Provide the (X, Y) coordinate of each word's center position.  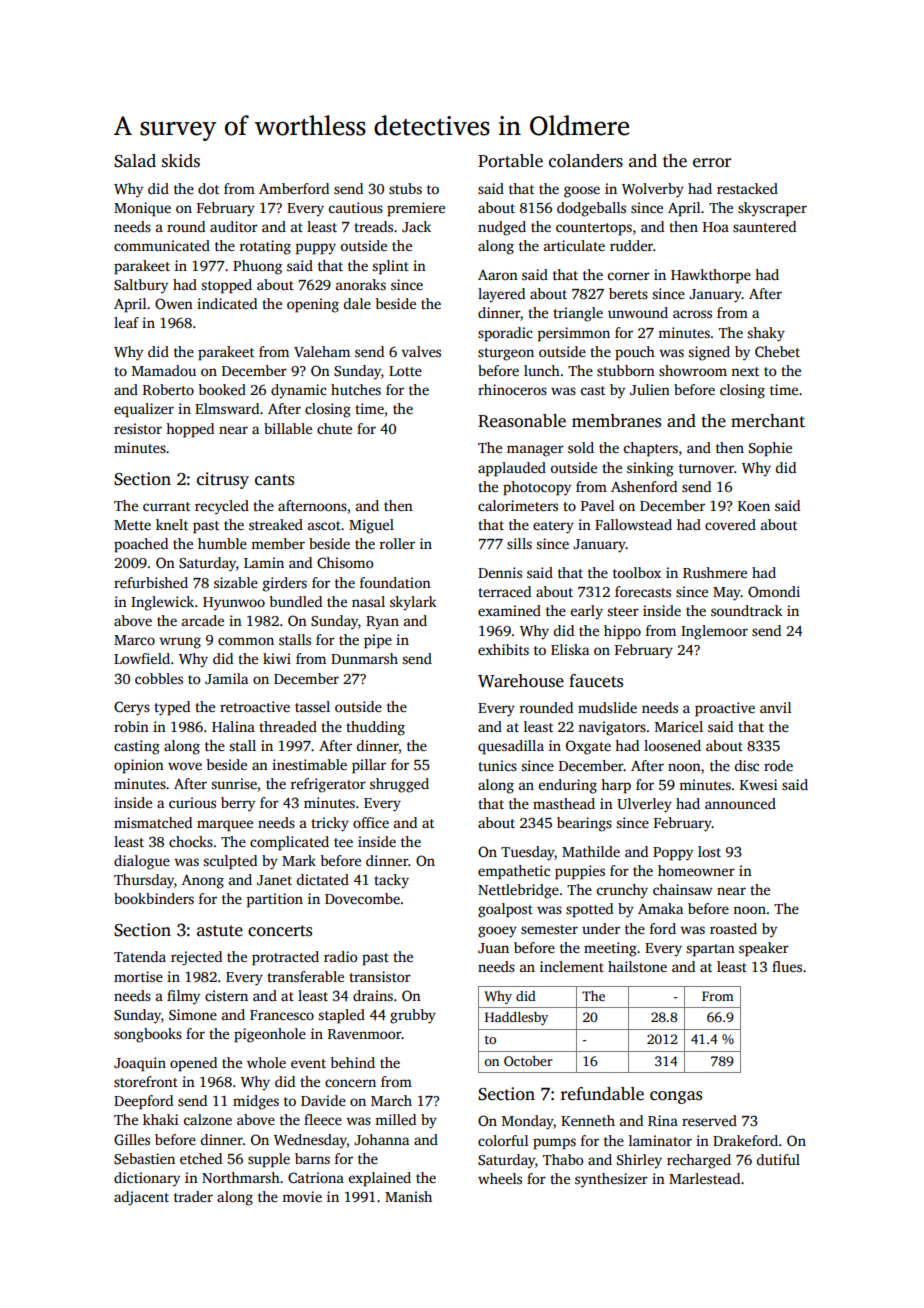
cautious (356, 207)
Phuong (257, 267)
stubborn (626, 370)
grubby (413, 1016)
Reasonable (522, 421)
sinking (650, 469)
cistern (226, 995)
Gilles (132, 1139)
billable (288, 428)
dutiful (778, 1159)
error (712, 163)
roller (397, 543)
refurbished (151, 582)
